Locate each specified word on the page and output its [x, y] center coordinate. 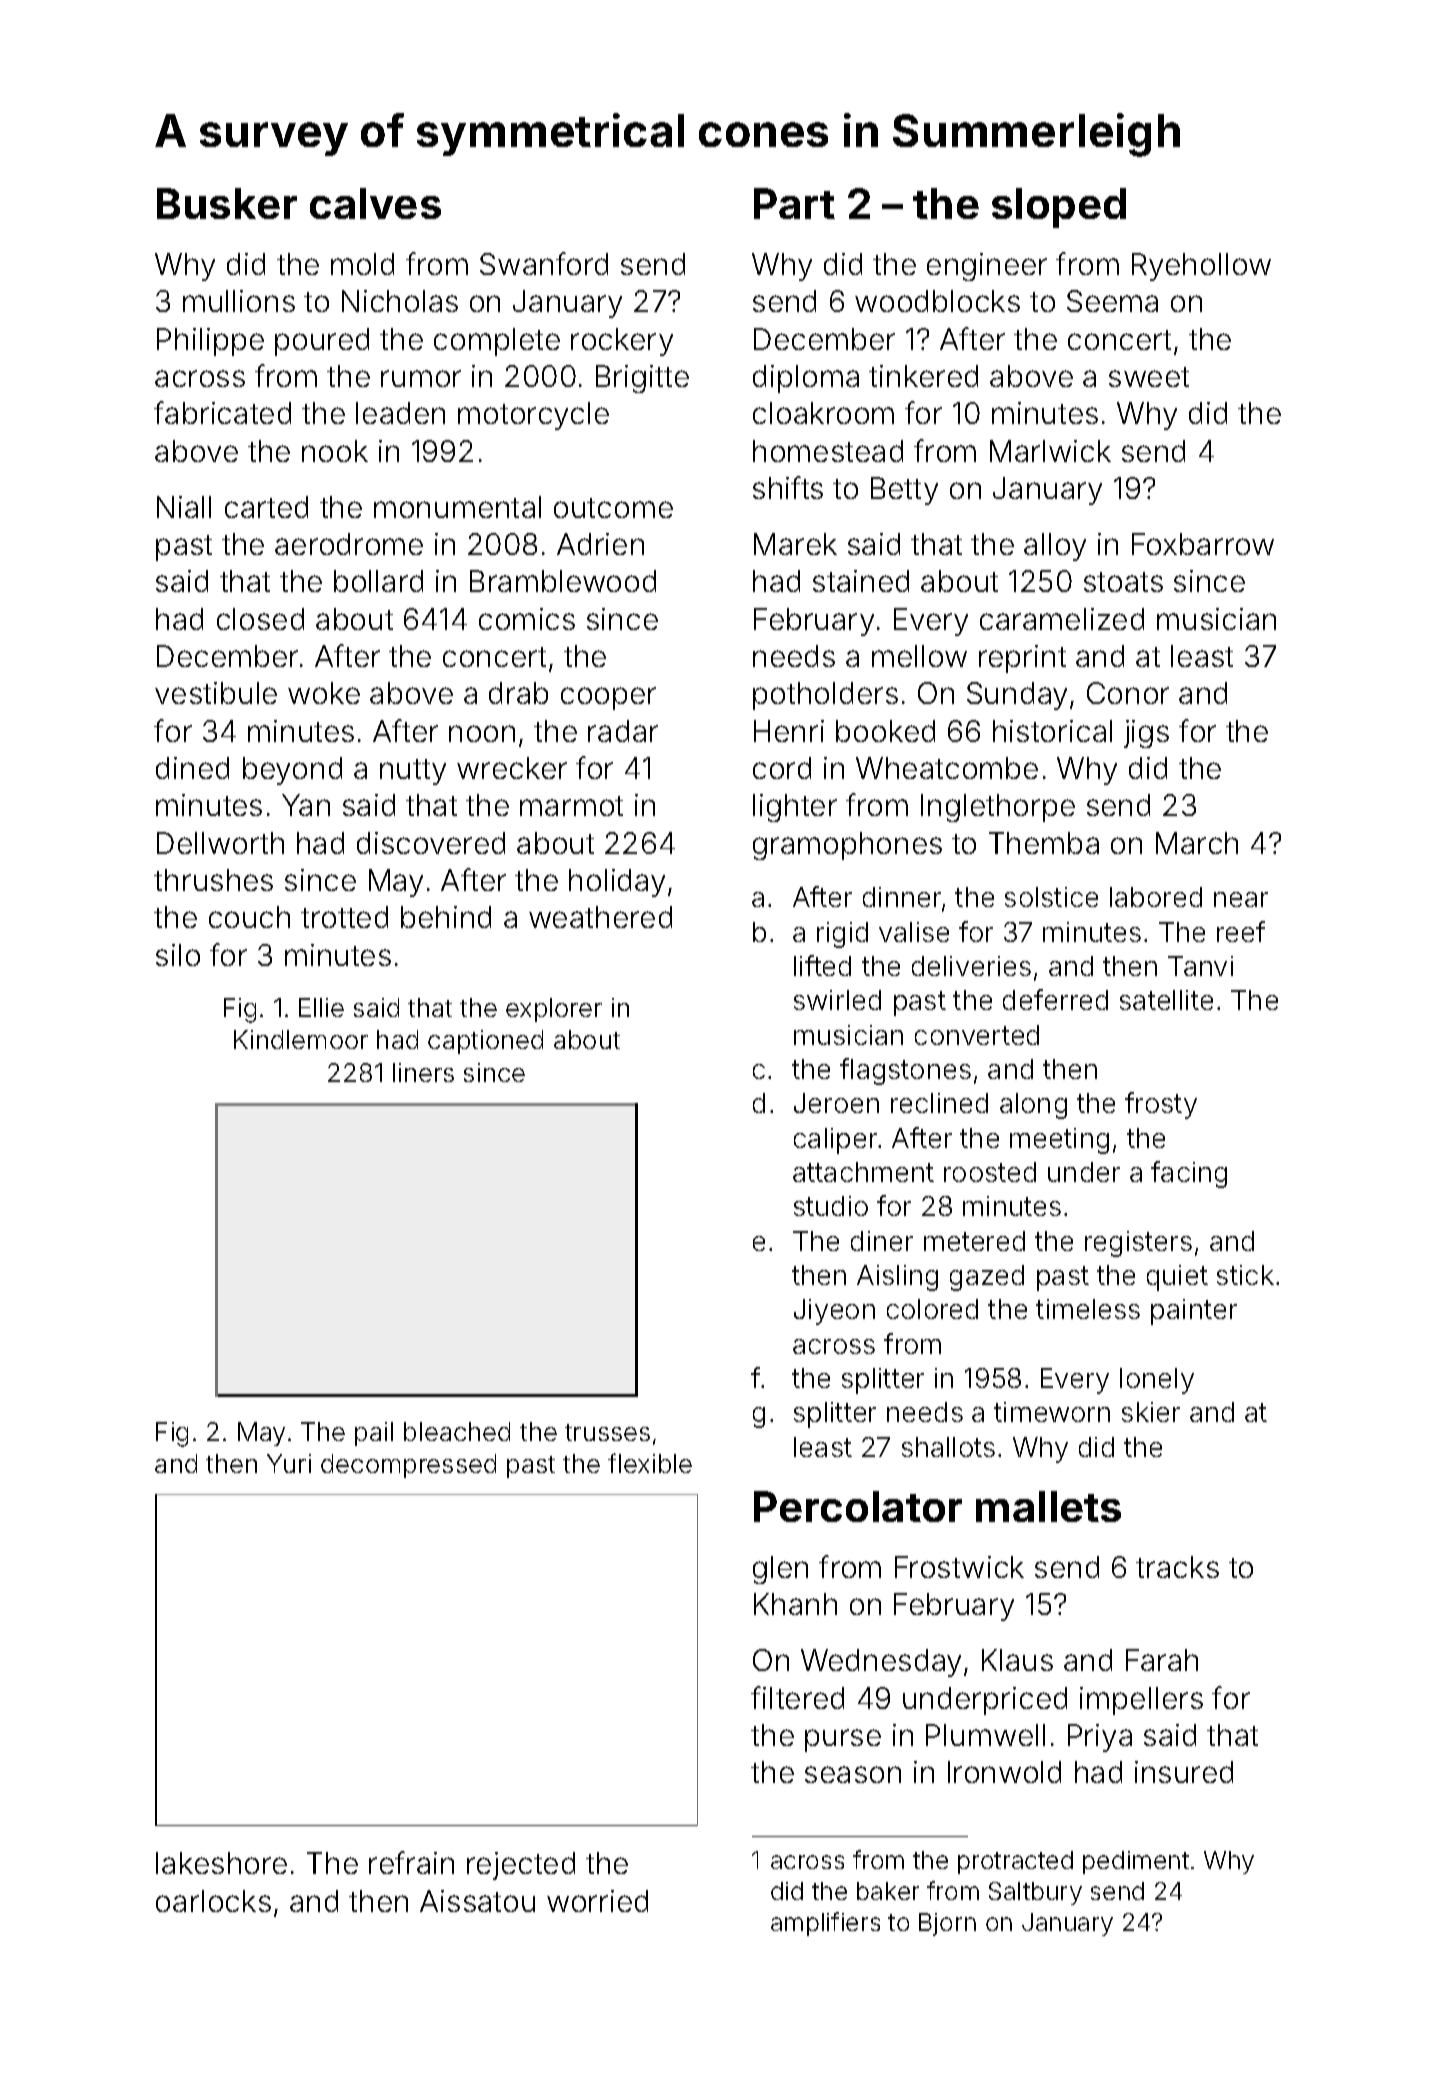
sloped [1059, 208]
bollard [378, 581]
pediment [1136, 1862]
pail [374, 1434]
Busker [227, 203]
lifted [822, 965]
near [1241, 899]
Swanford [544, 263]
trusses [607, 1432]
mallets [1048, 1506]
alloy [1055, 547]
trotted [344, 917]
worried [597, 1901]
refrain [411, 1862]
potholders [825, 696]
